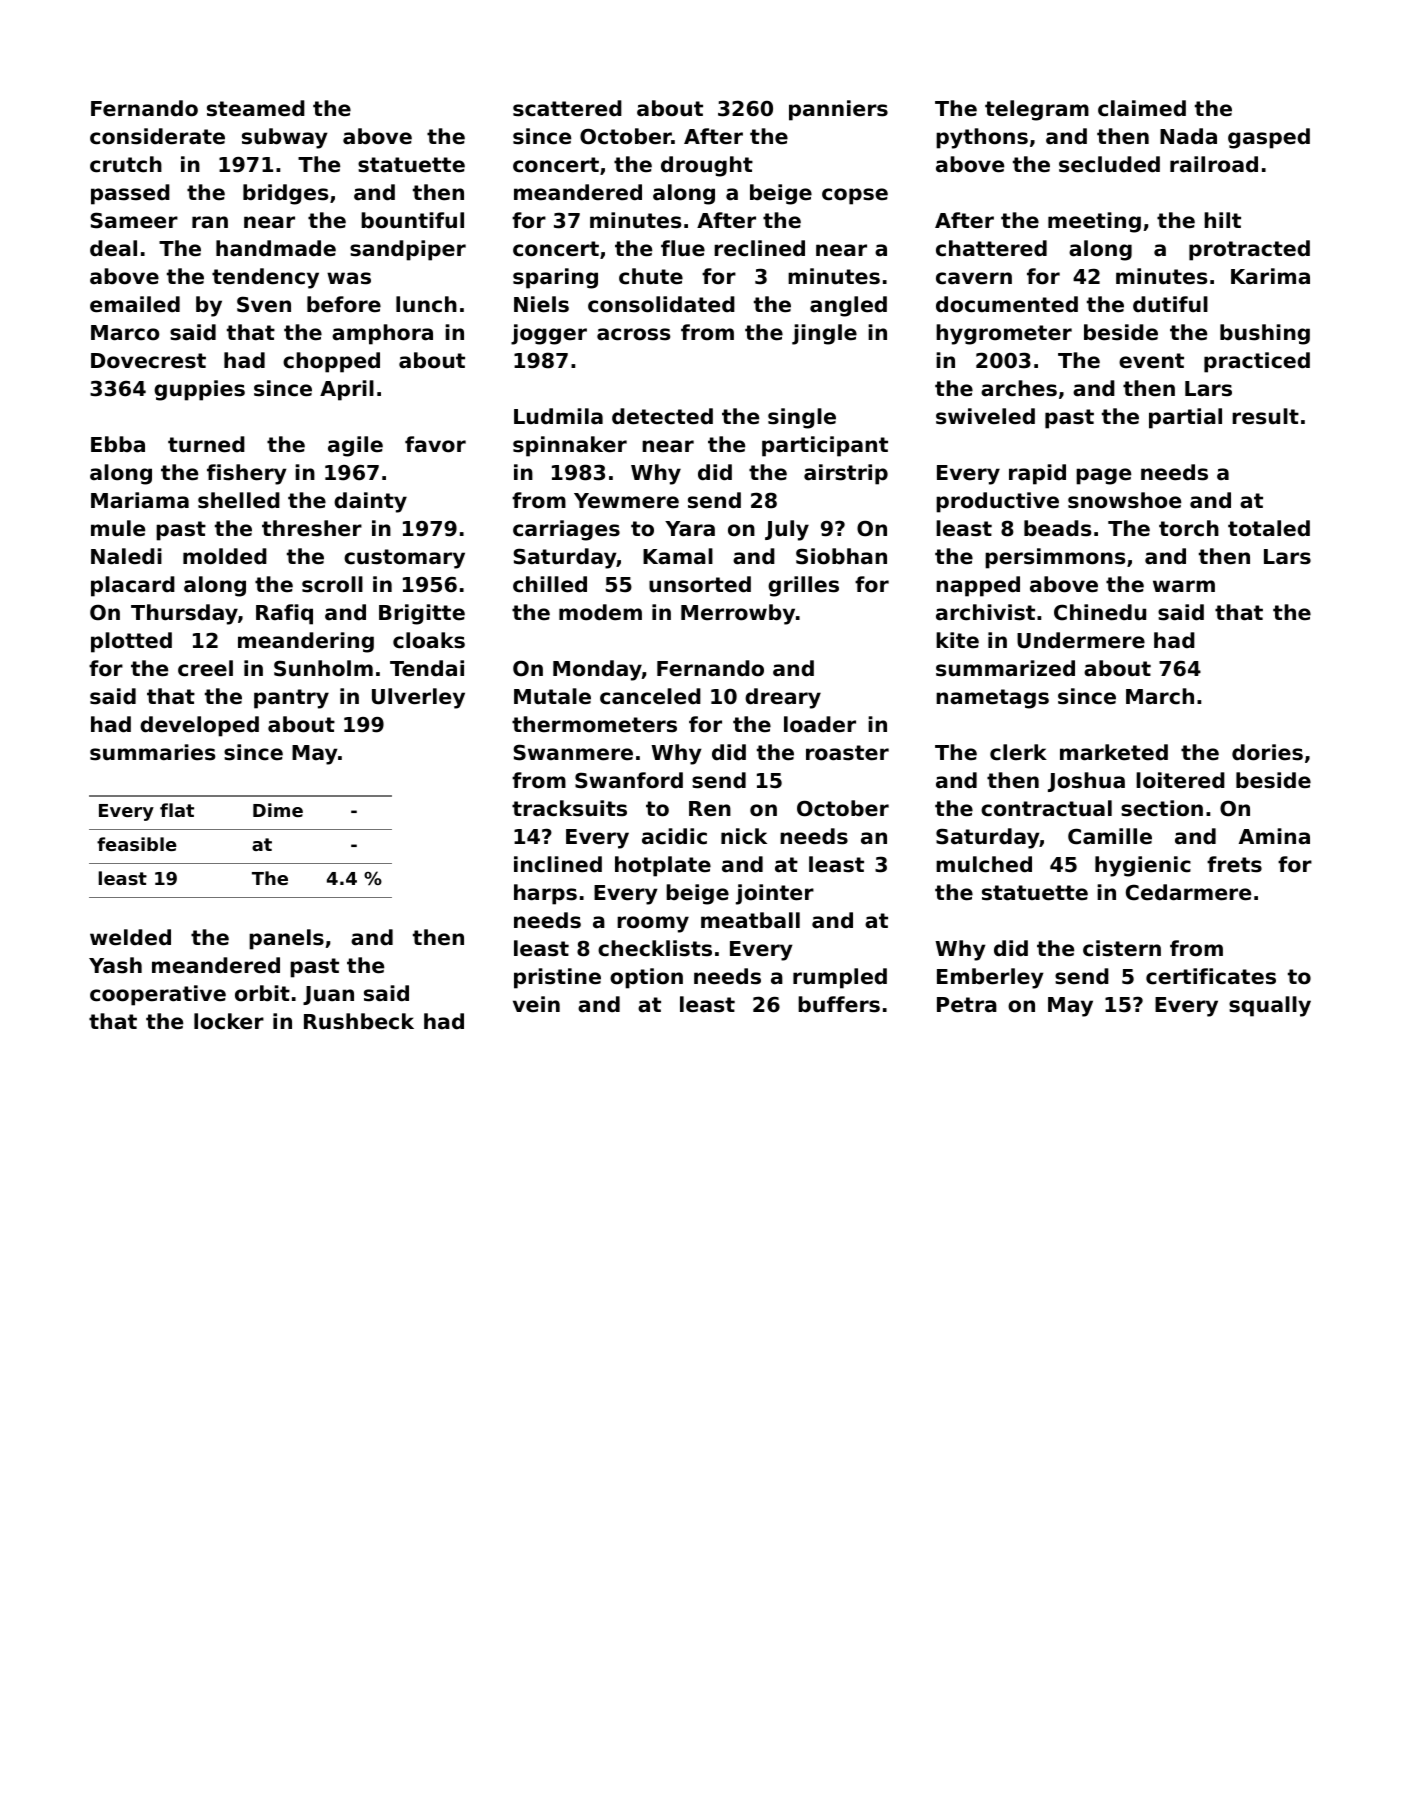 The image size is (1401, 1813). What do you see at coordinates (126, 556) in the image?
I see `Naledi` at bounding box center [126, 556].
